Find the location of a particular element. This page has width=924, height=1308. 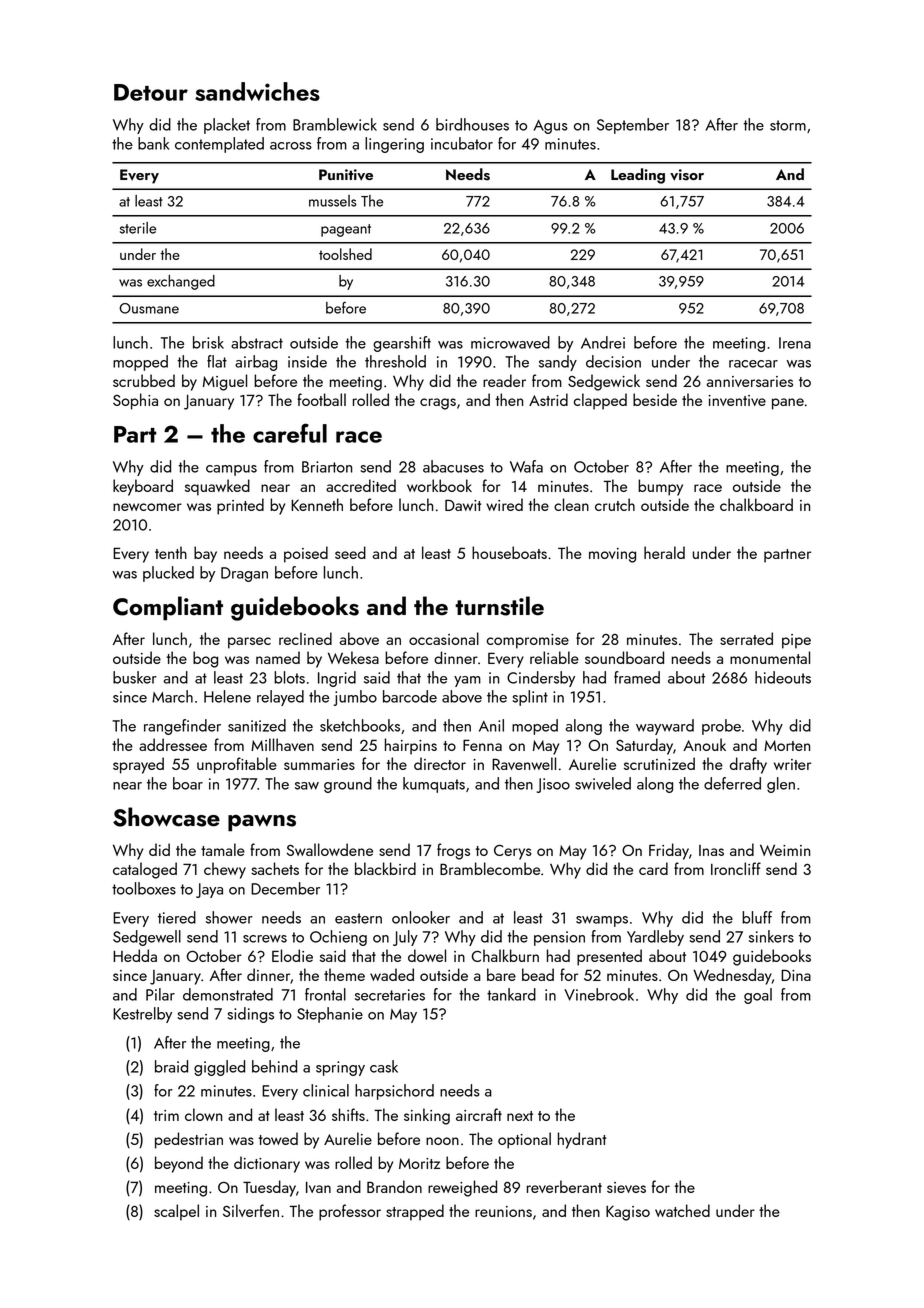

Silverfen is located at coordinates (251, 1210).
